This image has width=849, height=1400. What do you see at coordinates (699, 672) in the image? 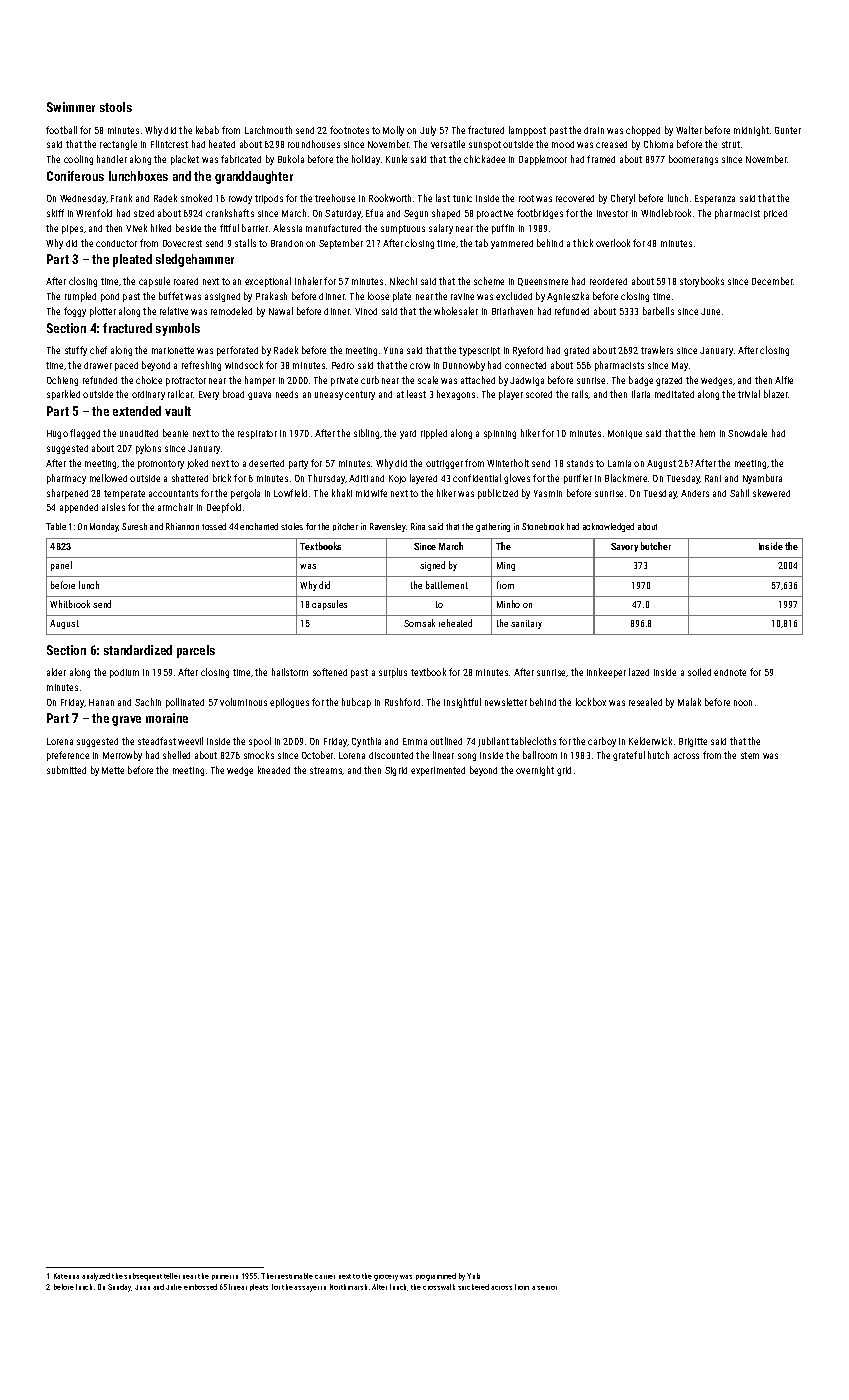
I see `soiled` at bounding box center [699, 672].
